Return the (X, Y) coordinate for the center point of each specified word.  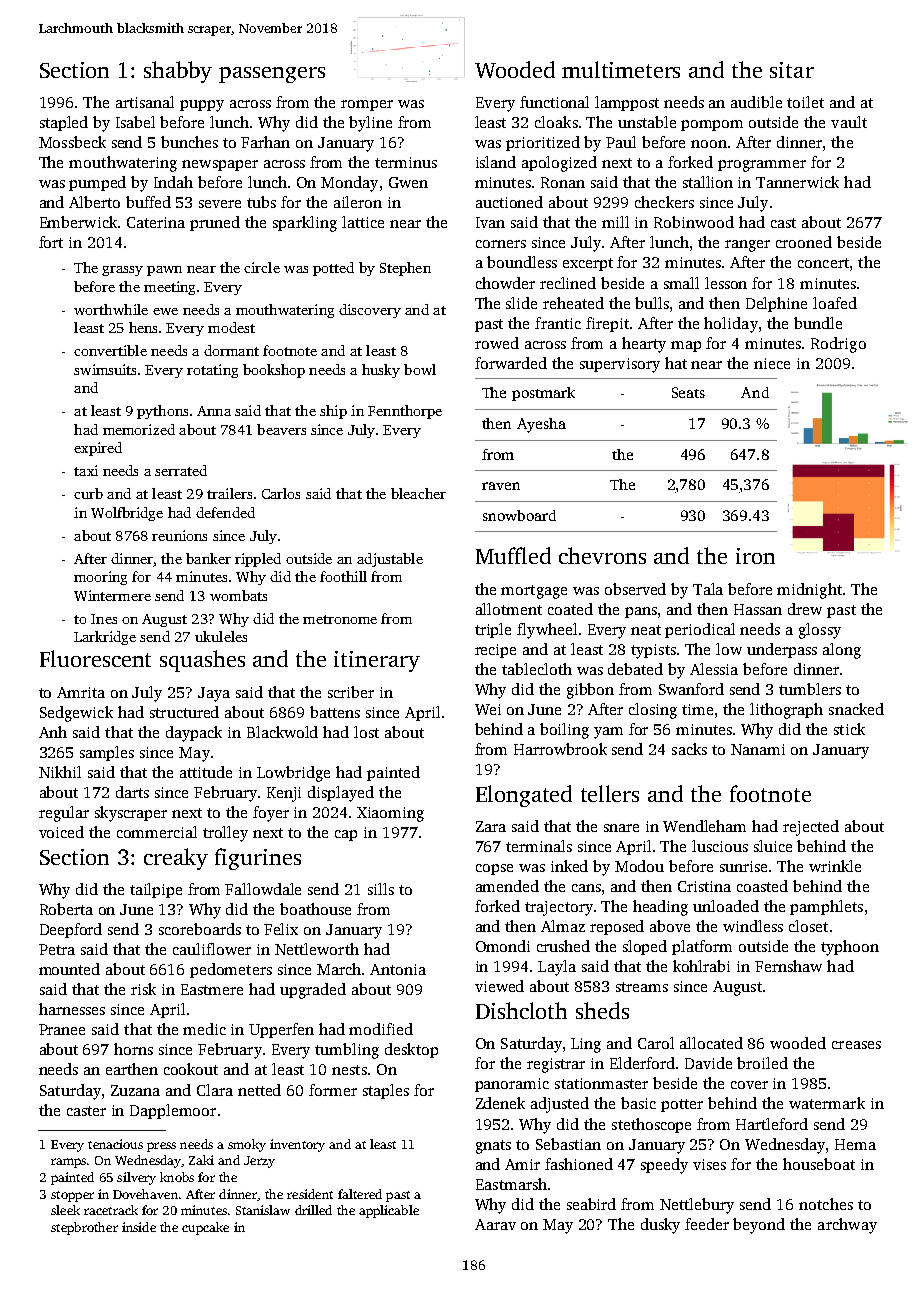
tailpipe (156, 890)
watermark (827, 1103)
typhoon (850, 948)
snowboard (519, 515)
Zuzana (135, 1090)
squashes (202, 661)
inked (569, 866)
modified (381, 1029)
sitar (792, 70)
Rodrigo (838, 345)
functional (554, 102)
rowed (497, 343)
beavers (281, 429)
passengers (272, 75)
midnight (809, 591)
